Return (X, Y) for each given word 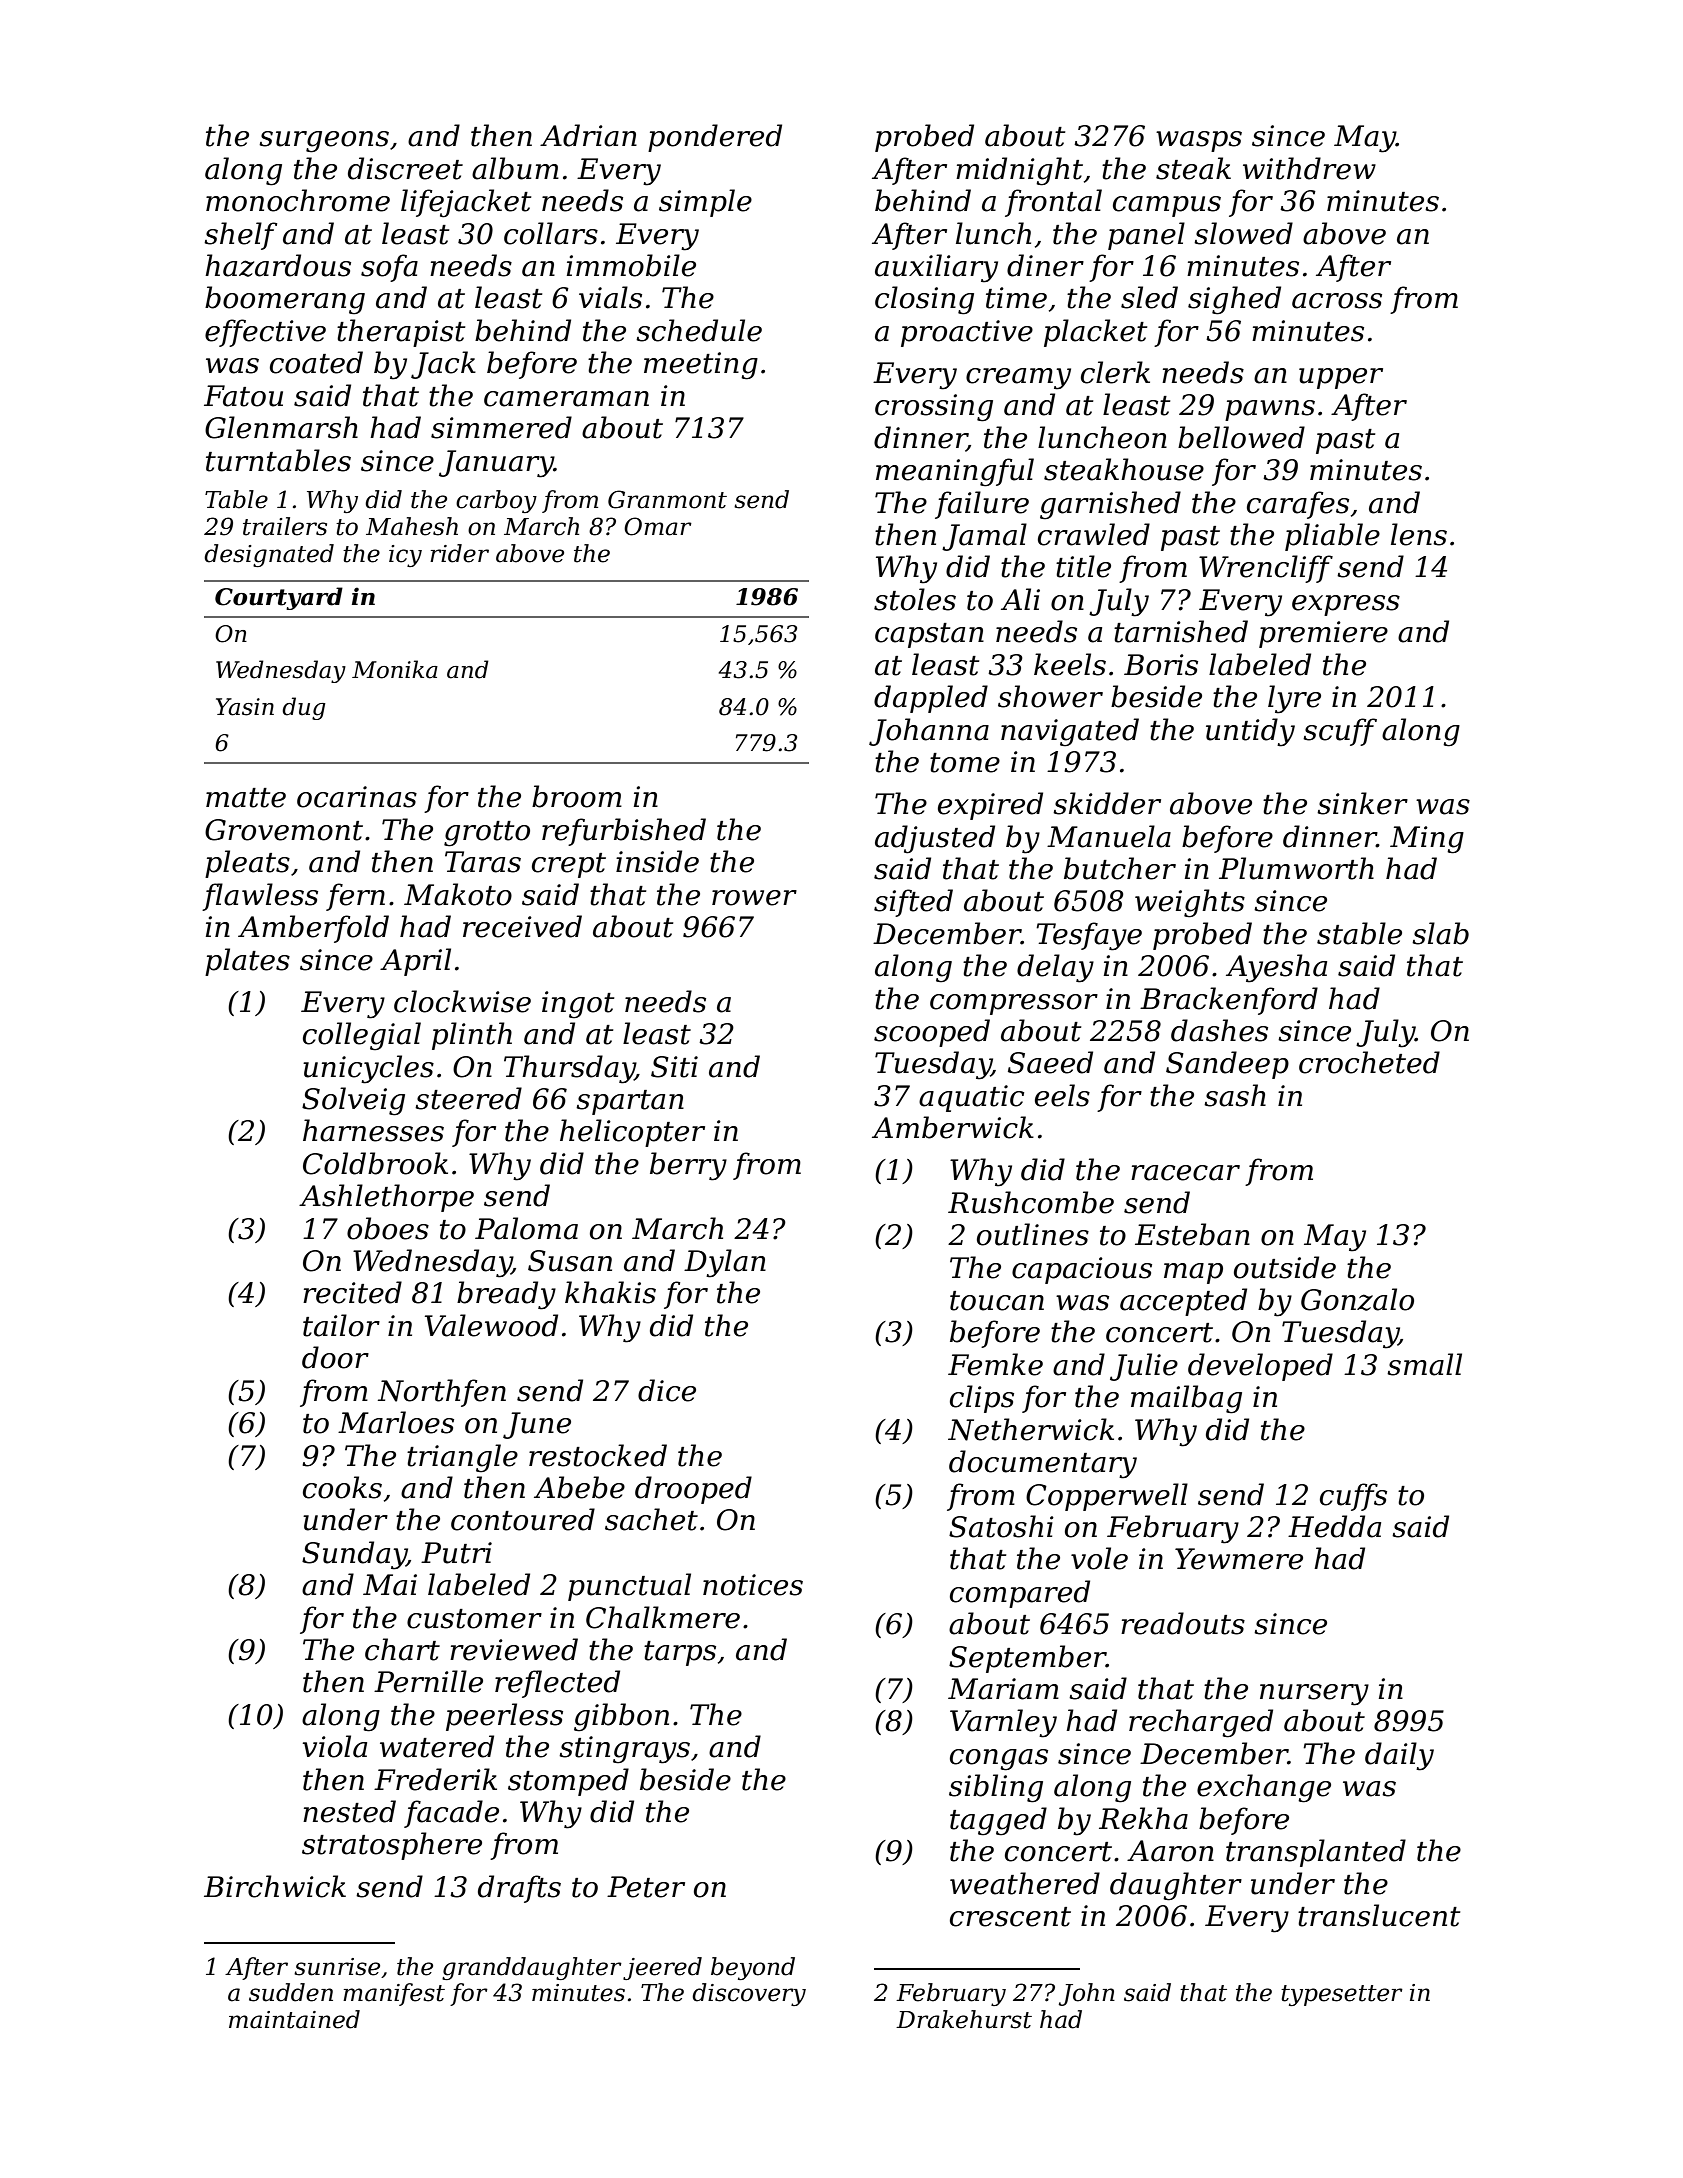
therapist (401, 333)
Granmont (667, 499)
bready (506, 1295)
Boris (1161, 665)
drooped (693, 1490)
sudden (291, 1992)
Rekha (1143, 1818)
